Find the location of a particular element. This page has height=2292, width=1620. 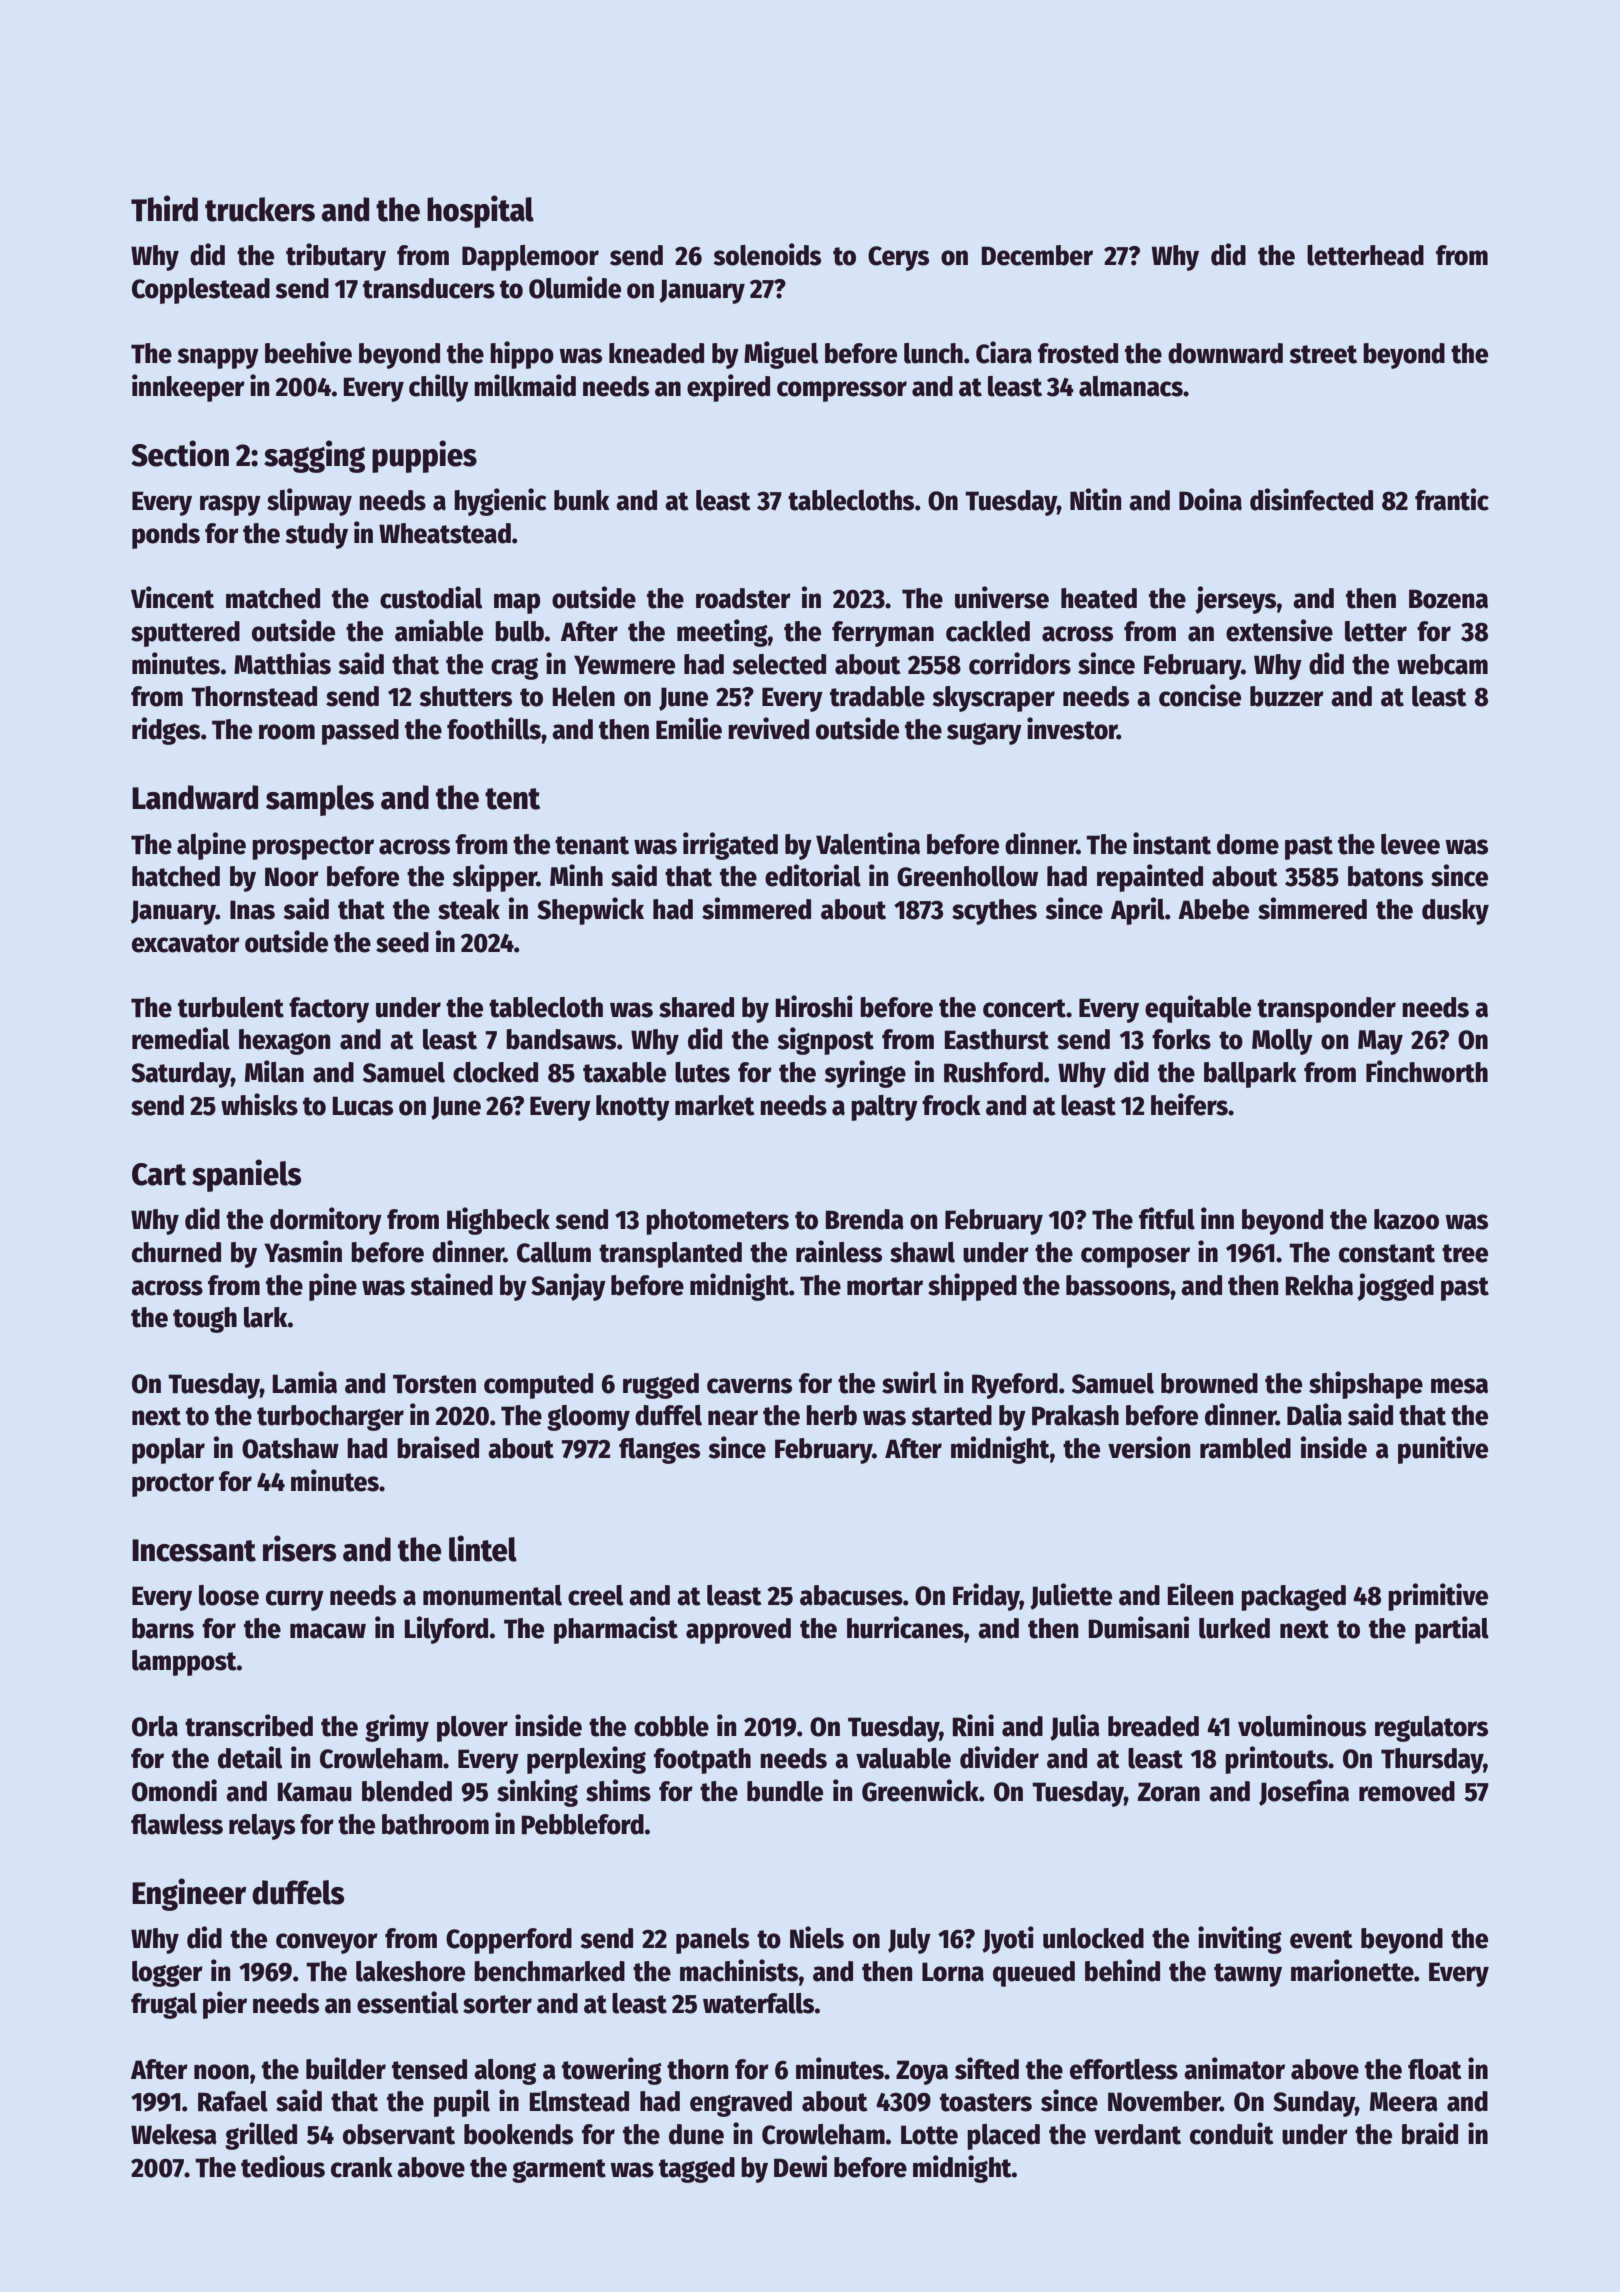

solenoids is located at coordinates (767, 254).
